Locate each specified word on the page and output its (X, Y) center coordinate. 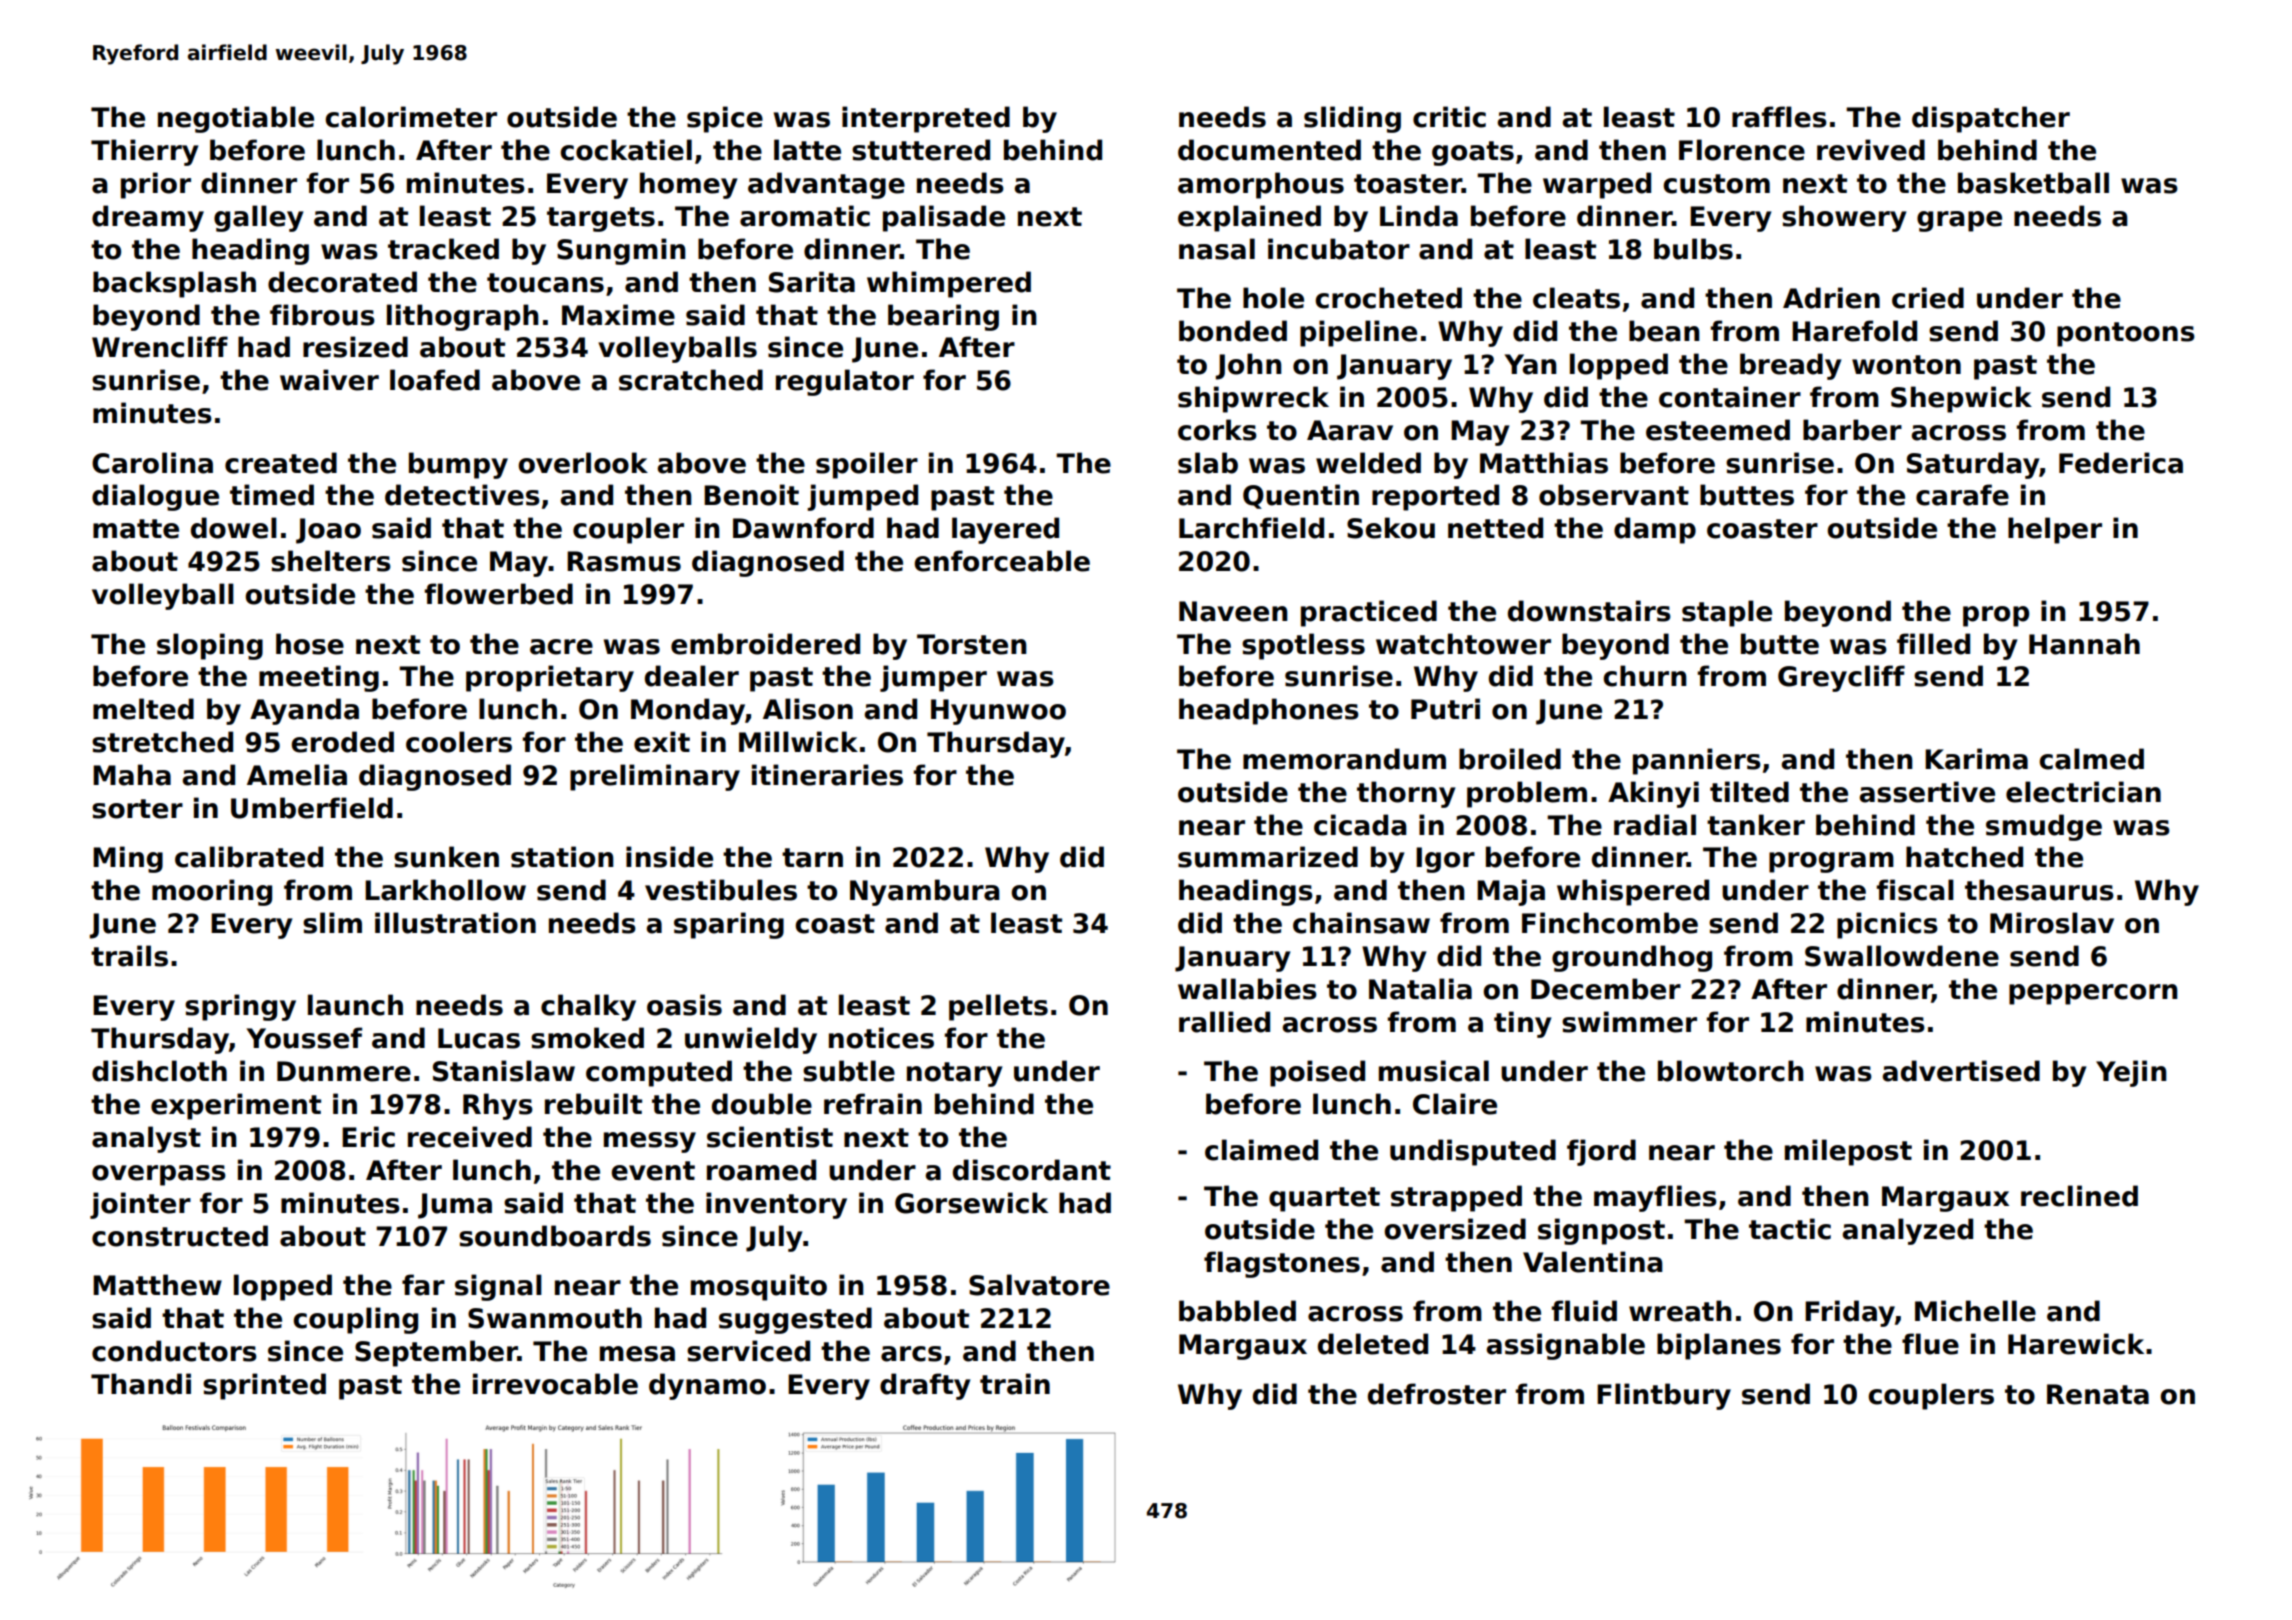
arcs (911, 1354)
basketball (2033, 183)
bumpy (458, 465)
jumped (862, 497)
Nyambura (925, 892)
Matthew (157, 1285)
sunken (446, 857)
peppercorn (2093, 994)
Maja (1511, 892)
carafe (1962, 495)
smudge (2044, 827)
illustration (455, 923)
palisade (944, 218)
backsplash (174, 284)
